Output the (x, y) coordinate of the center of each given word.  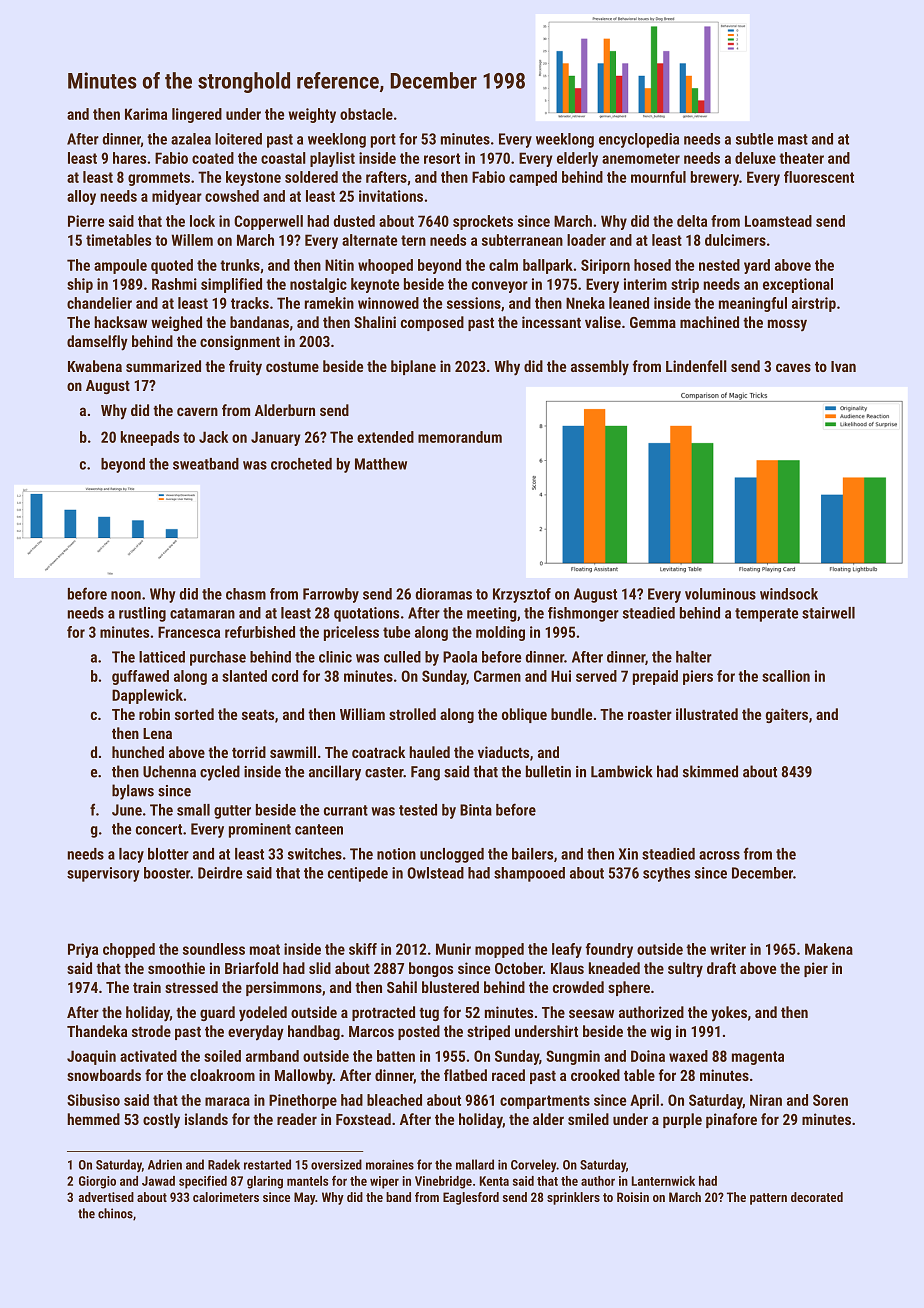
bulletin (548, 771)
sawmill (293, 752)
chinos (115, 1213)
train (147, 987)
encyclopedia (639, 140)
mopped (499, 950)
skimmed (710, 771)
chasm (246, 594)
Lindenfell (696, 366)
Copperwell (268, 222)
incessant (551, 322)
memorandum (460, 437)
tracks (250, 303)
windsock (789, 594)
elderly (577, 159)
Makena (829, 949)
